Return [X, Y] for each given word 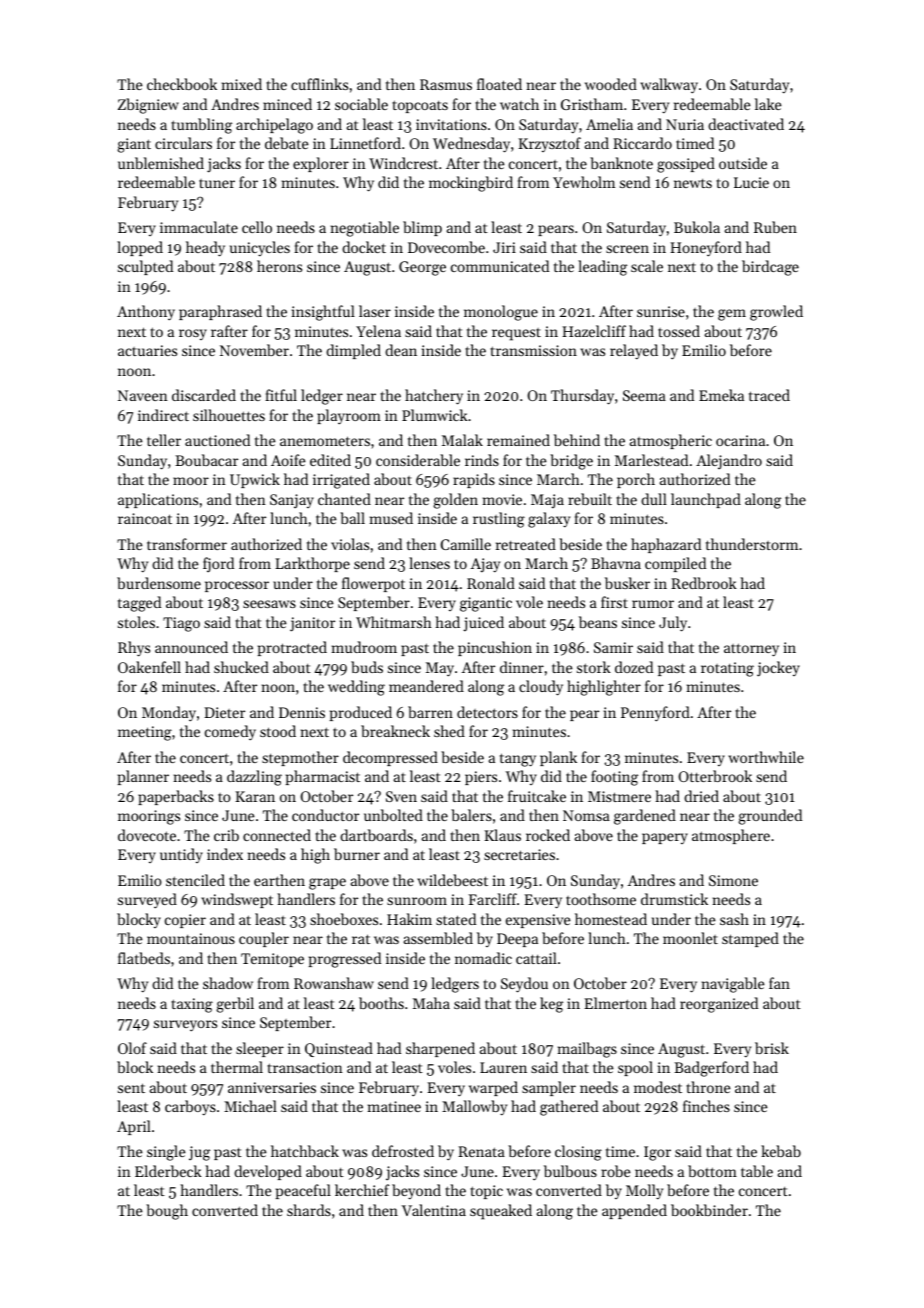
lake [768, 104]
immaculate [199, 227]
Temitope [272, 960]
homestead [611, 919]
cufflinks [319, 84]
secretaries [519, 854]
